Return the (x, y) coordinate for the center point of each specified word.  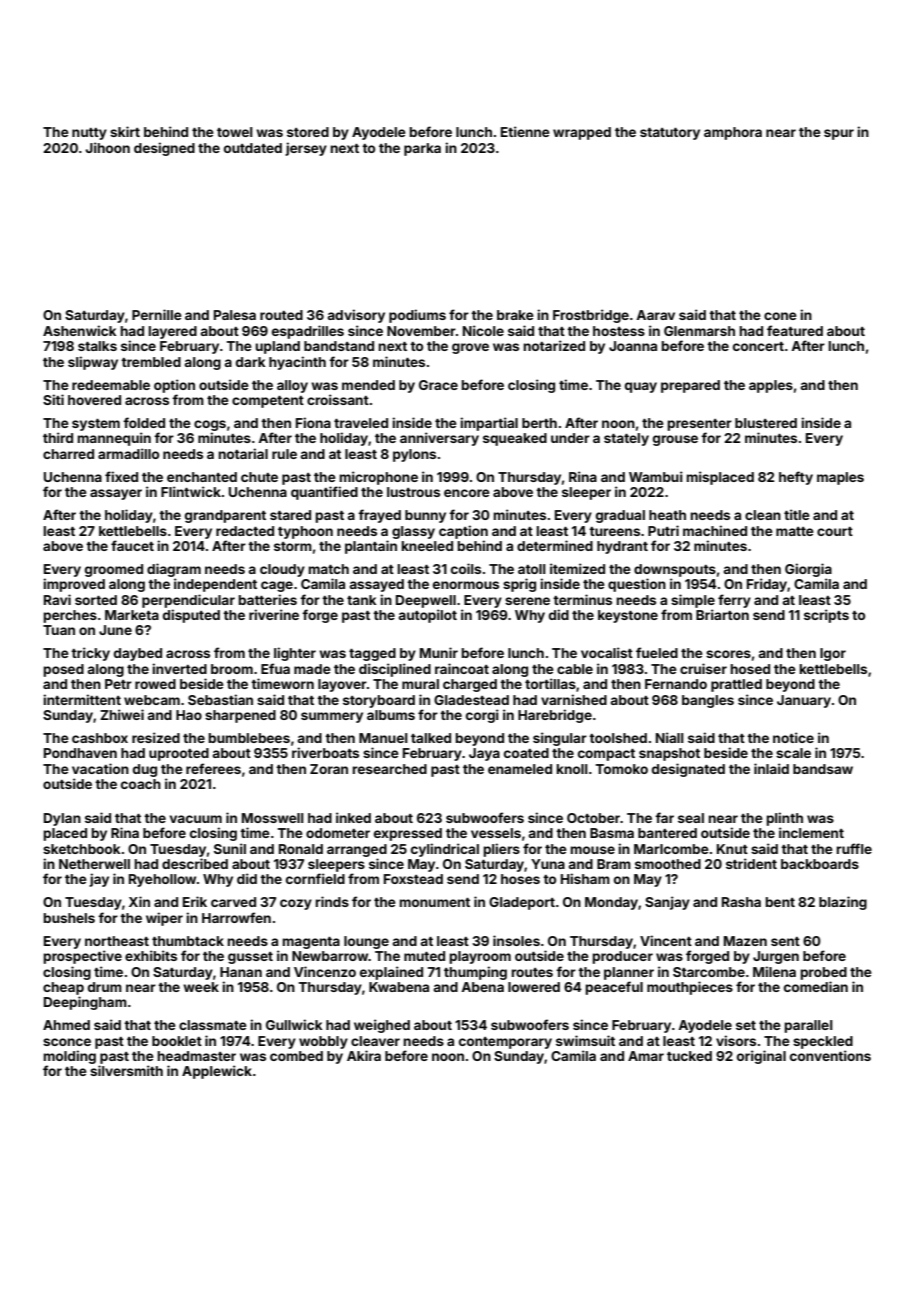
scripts (826, 616)
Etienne (525, 131)
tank (362, 600)
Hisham (585, 878)
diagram (174, 570)
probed (823, 973)
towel (235, 132)
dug (145, 770)
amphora (733, 133)
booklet (177, 1041)
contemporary (505, 1043)
